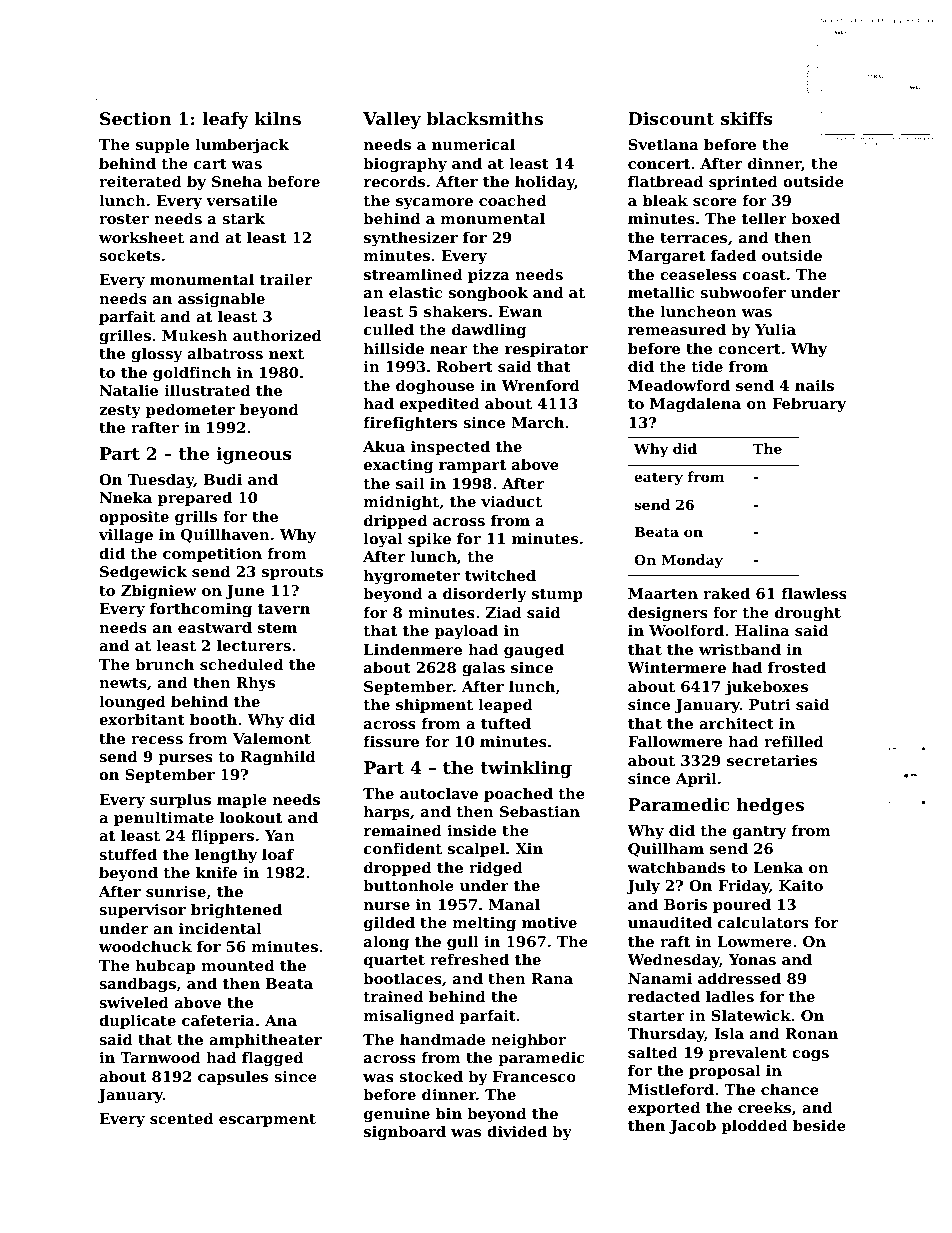  I want to click on motive, so click(549, 922).
